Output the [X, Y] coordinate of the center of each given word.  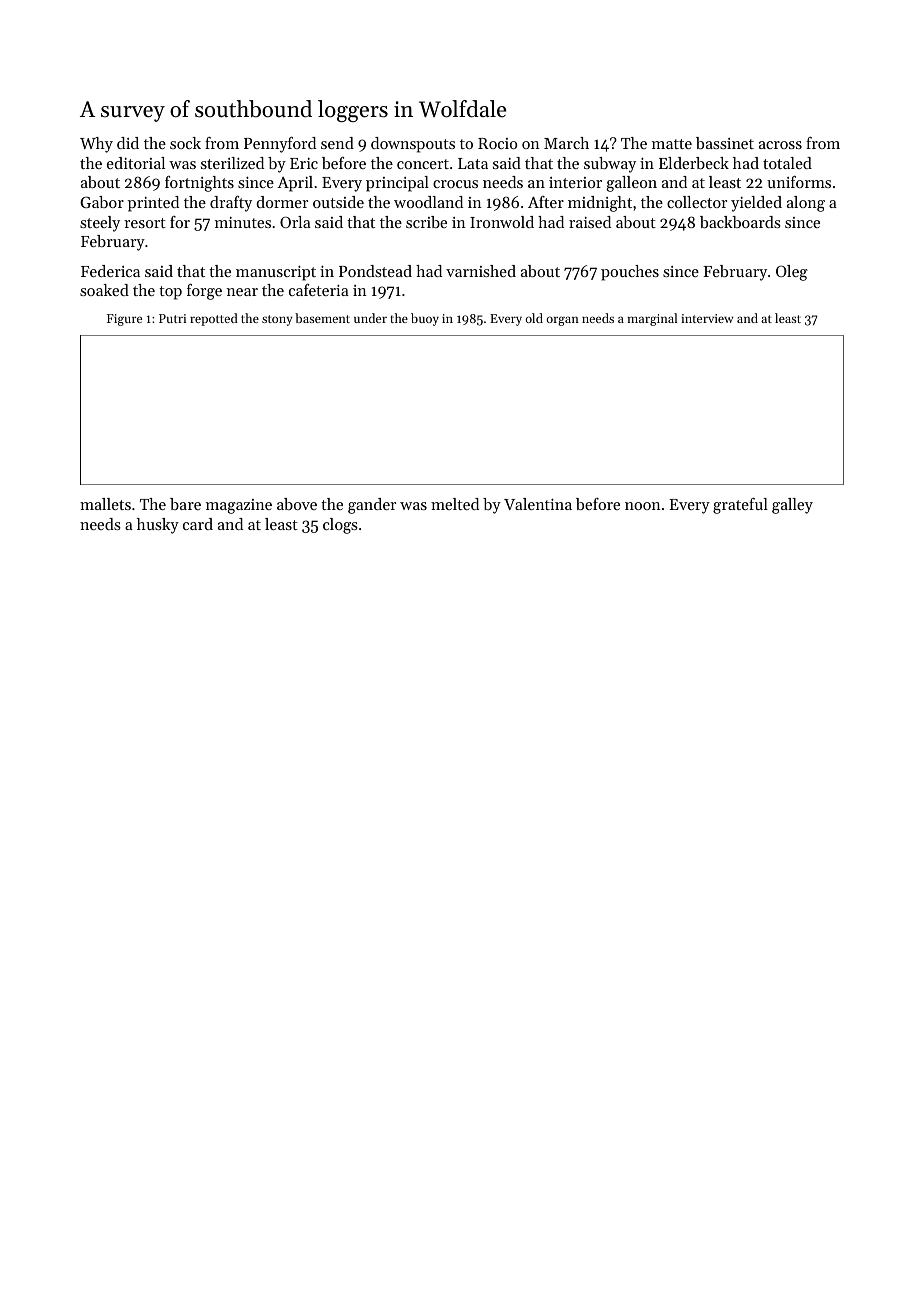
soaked [104, 290]
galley [792, 506]
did [128, 143]
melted [455, 504]
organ [563, 321]
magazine [239, 506]
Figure [124, 320]
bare [185, 504]
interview [707, 318]
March [566, 143]
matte [672, 144]
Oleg [792, 273]
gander [372, 506]
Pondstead [375, 271]
